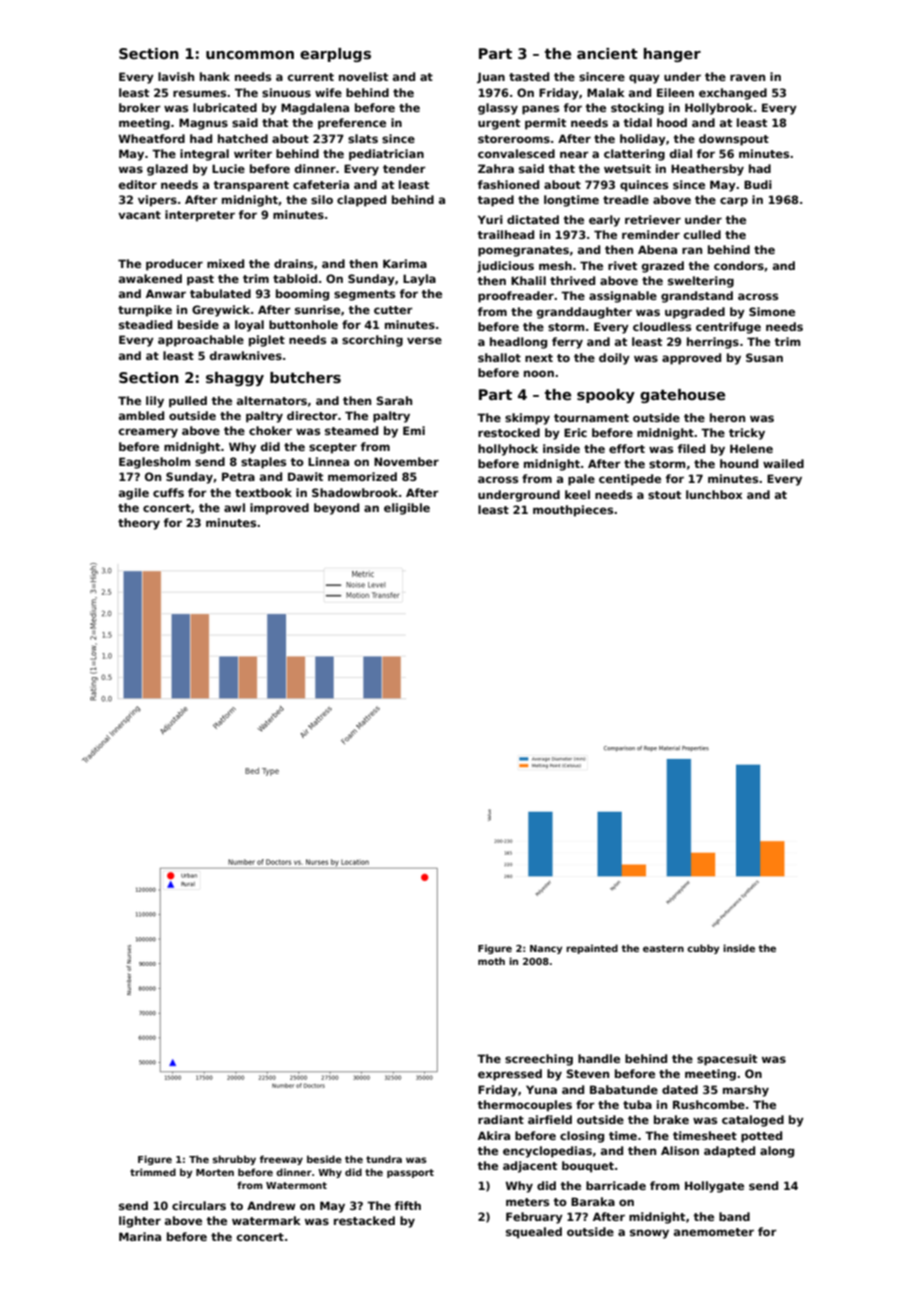  Describe the element at coordinates (546, 949) in the page. I see `Nancy` at that location.
